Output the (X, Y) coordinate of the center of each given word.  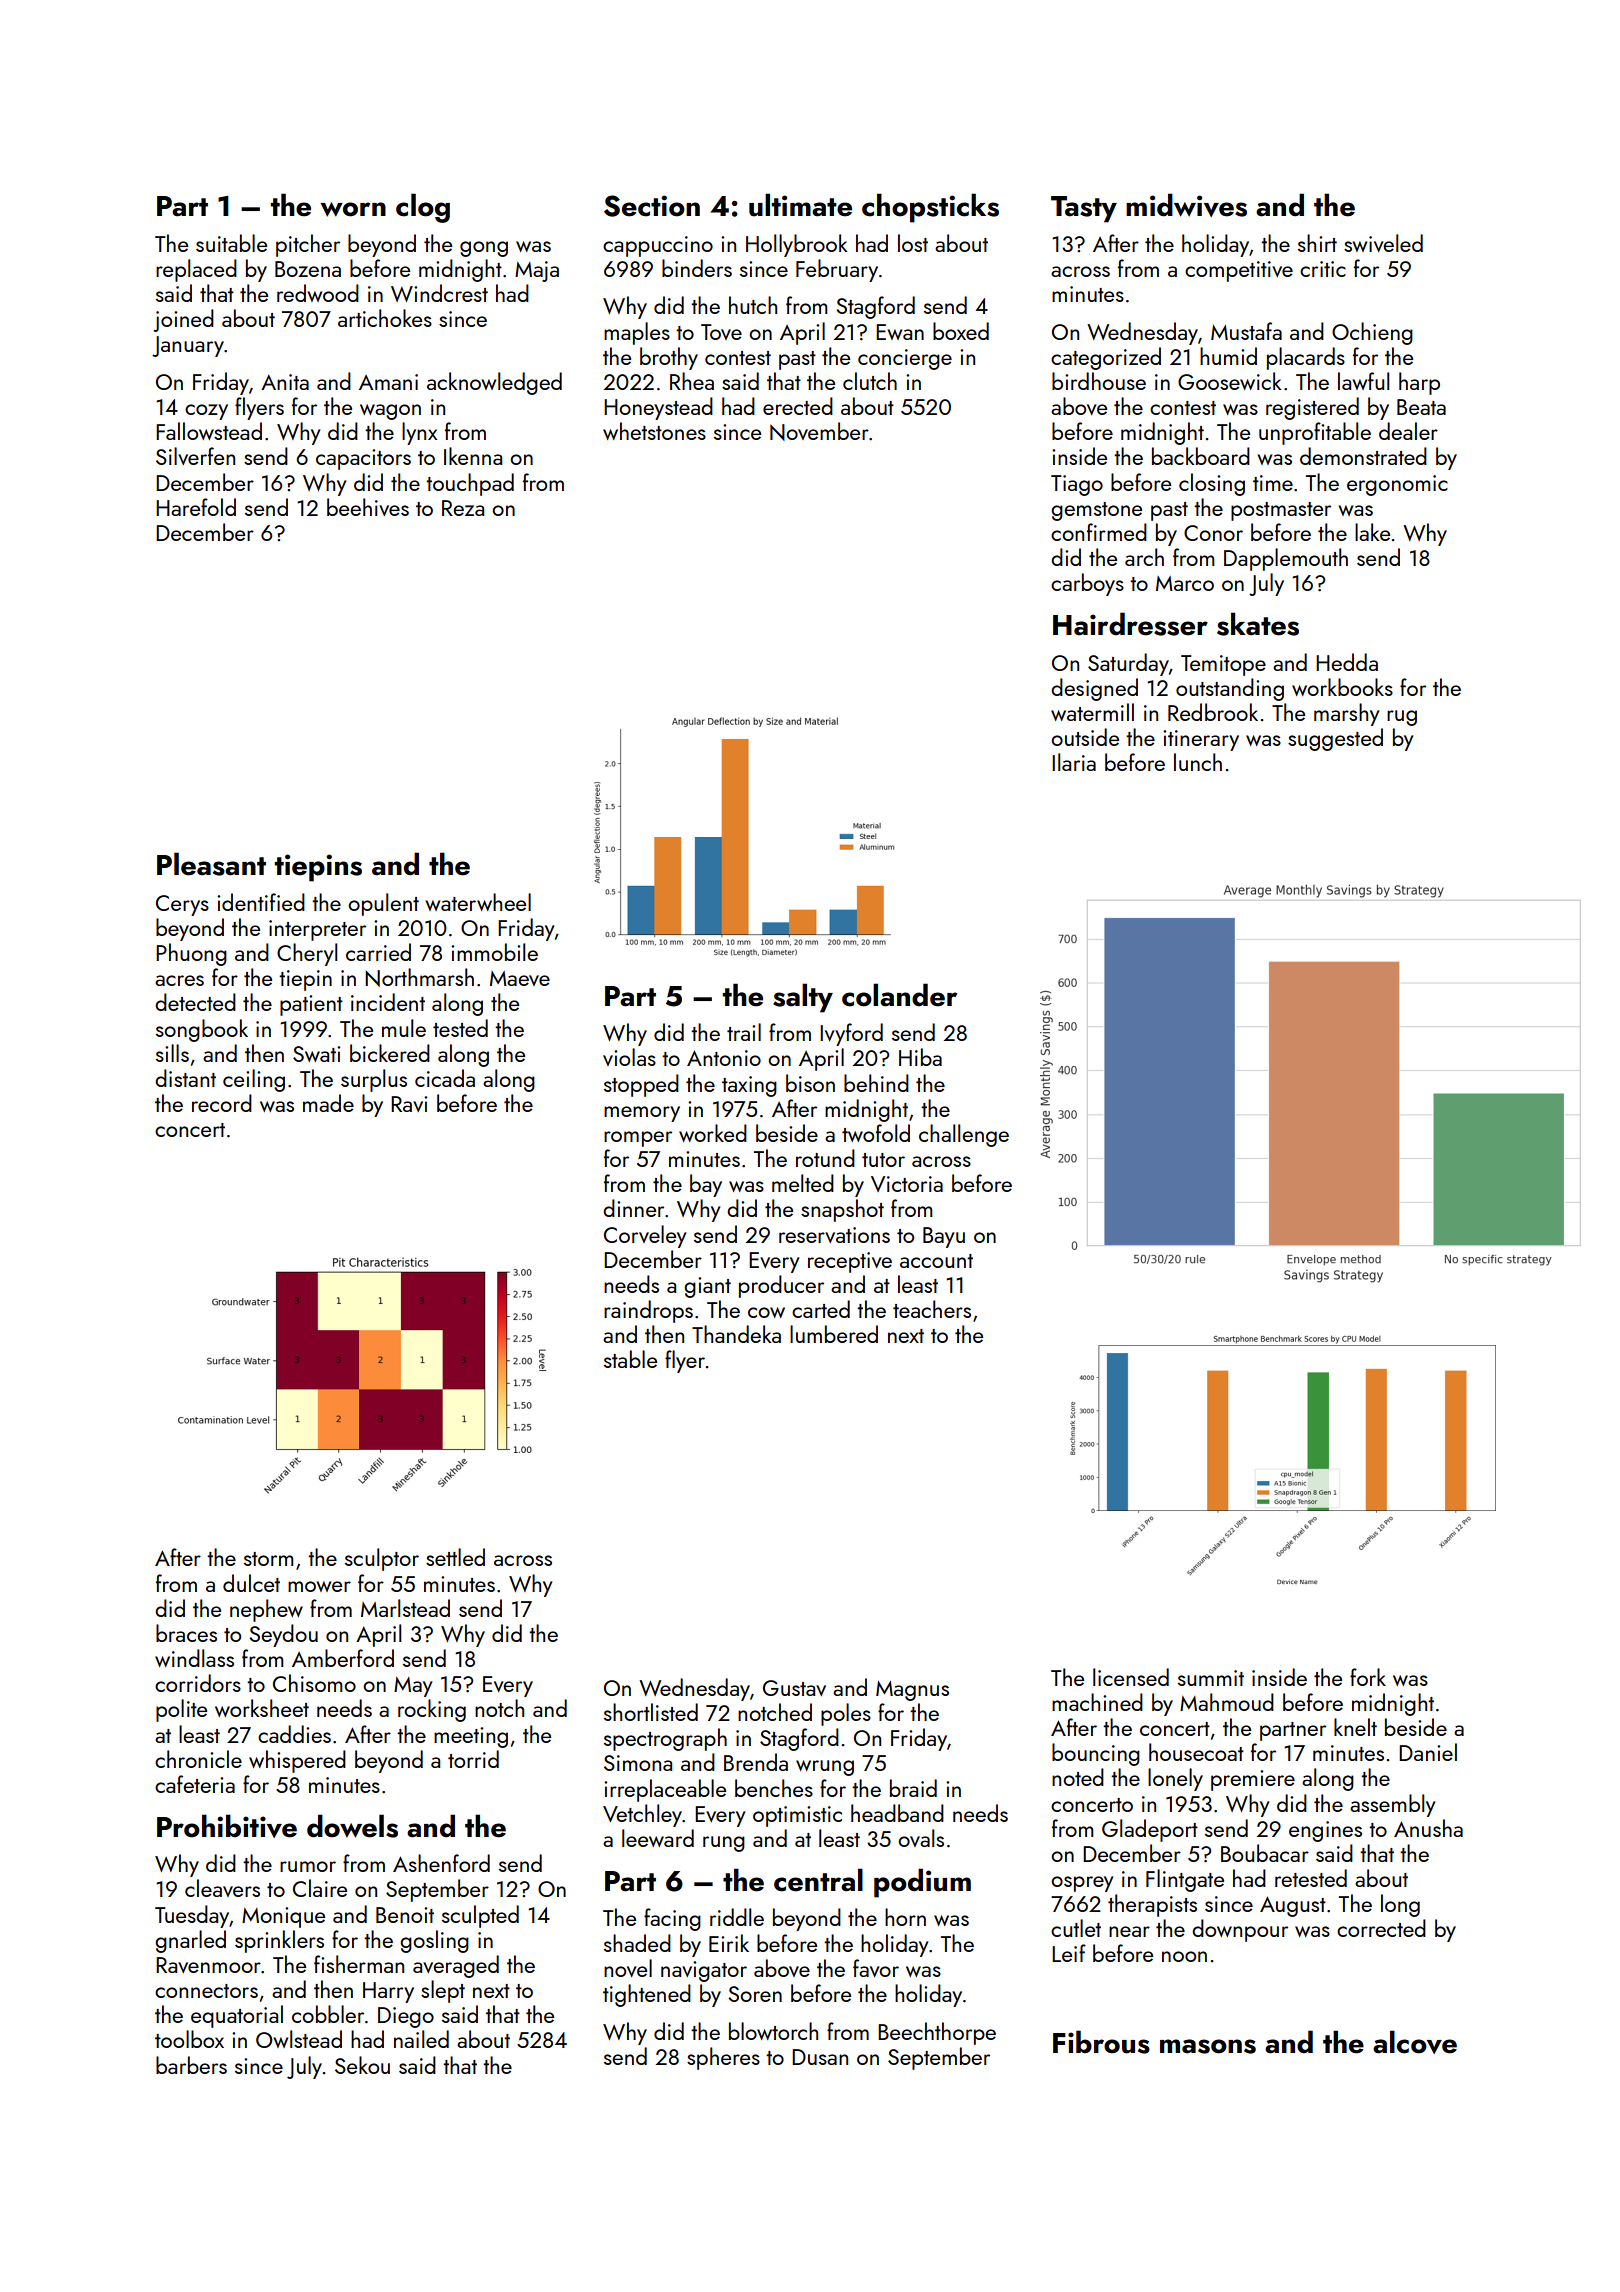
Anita (285, 382)
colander (899, 995)
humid (1228, 356)
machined (1097, 1702)
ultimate (800, 205)
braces (186, 1633)
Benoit (405, 1915)
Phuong (191, 954)
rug (1402, 718)
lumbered (834, 1334)
